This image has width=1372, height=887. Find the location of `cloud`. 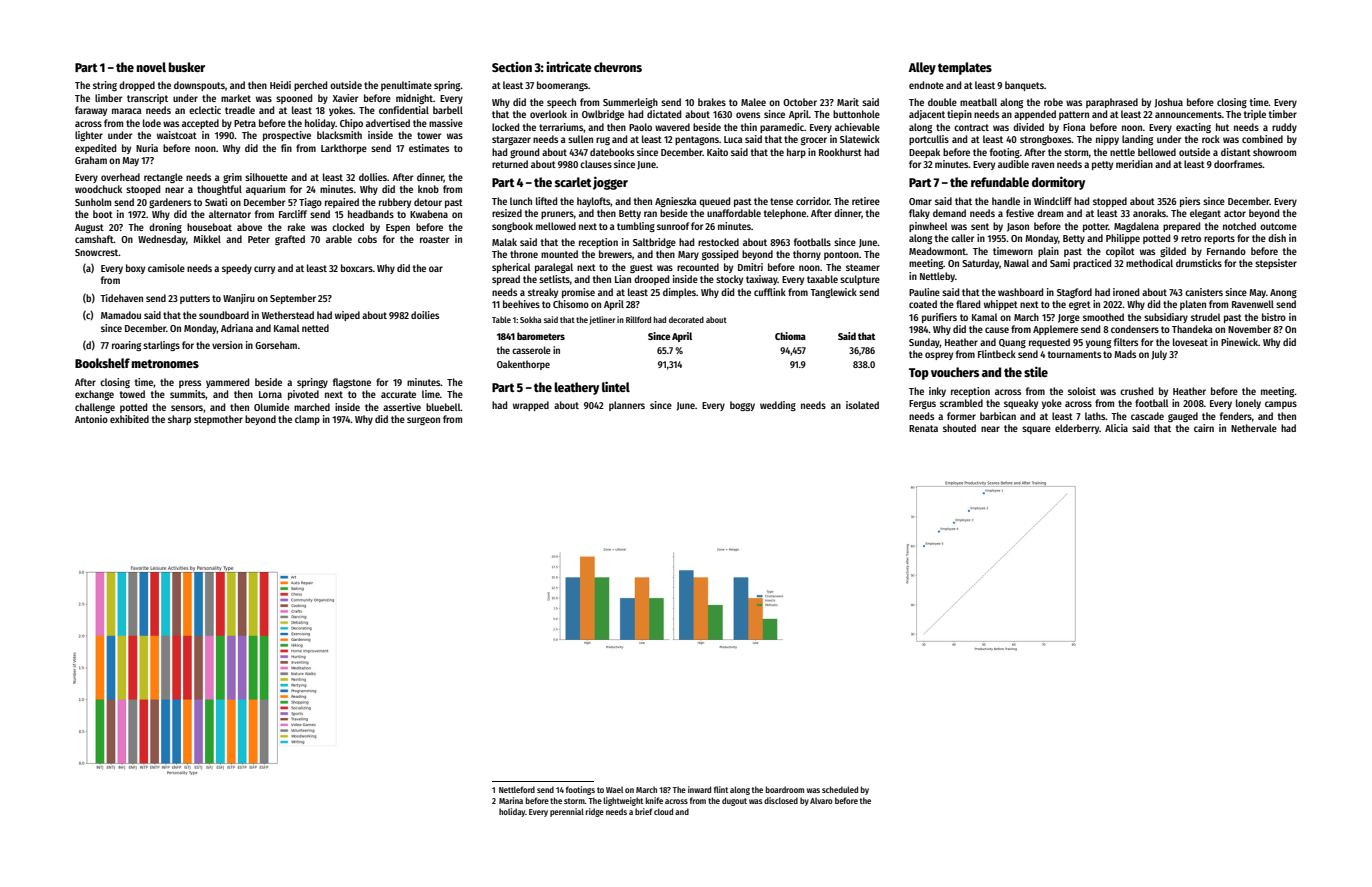

cloud is located at coordinates (663, 811).
